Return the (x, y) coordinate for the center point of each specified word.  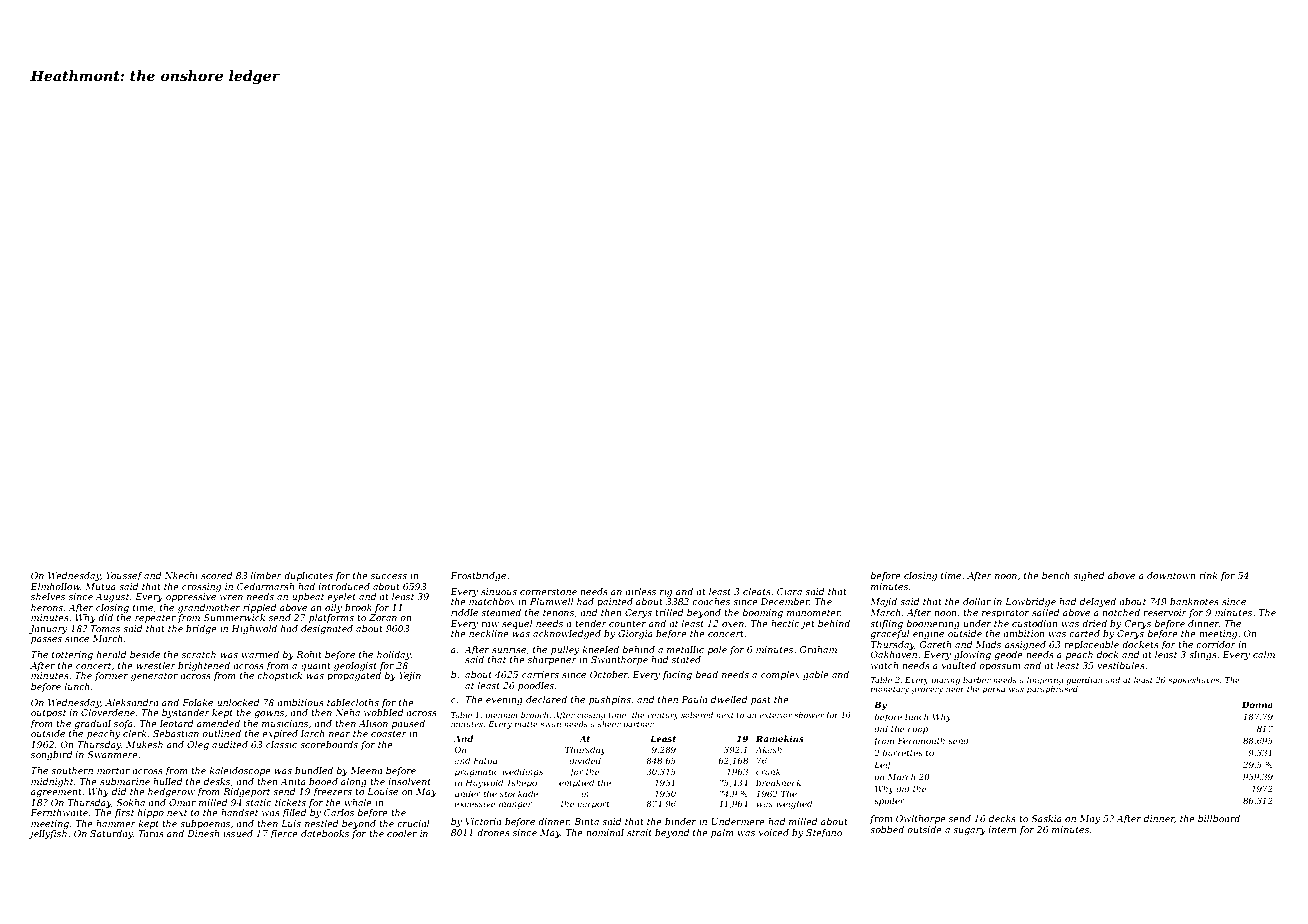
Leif (883, 765)
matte (526, 724)
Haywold (484, 783)
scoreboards (329, 744)
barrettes (902, 752)
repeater (155, 619)
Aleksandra (131, 702)
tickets (290, 802)
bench (1056, 575)
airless (640, 591)
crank (768, 771)
